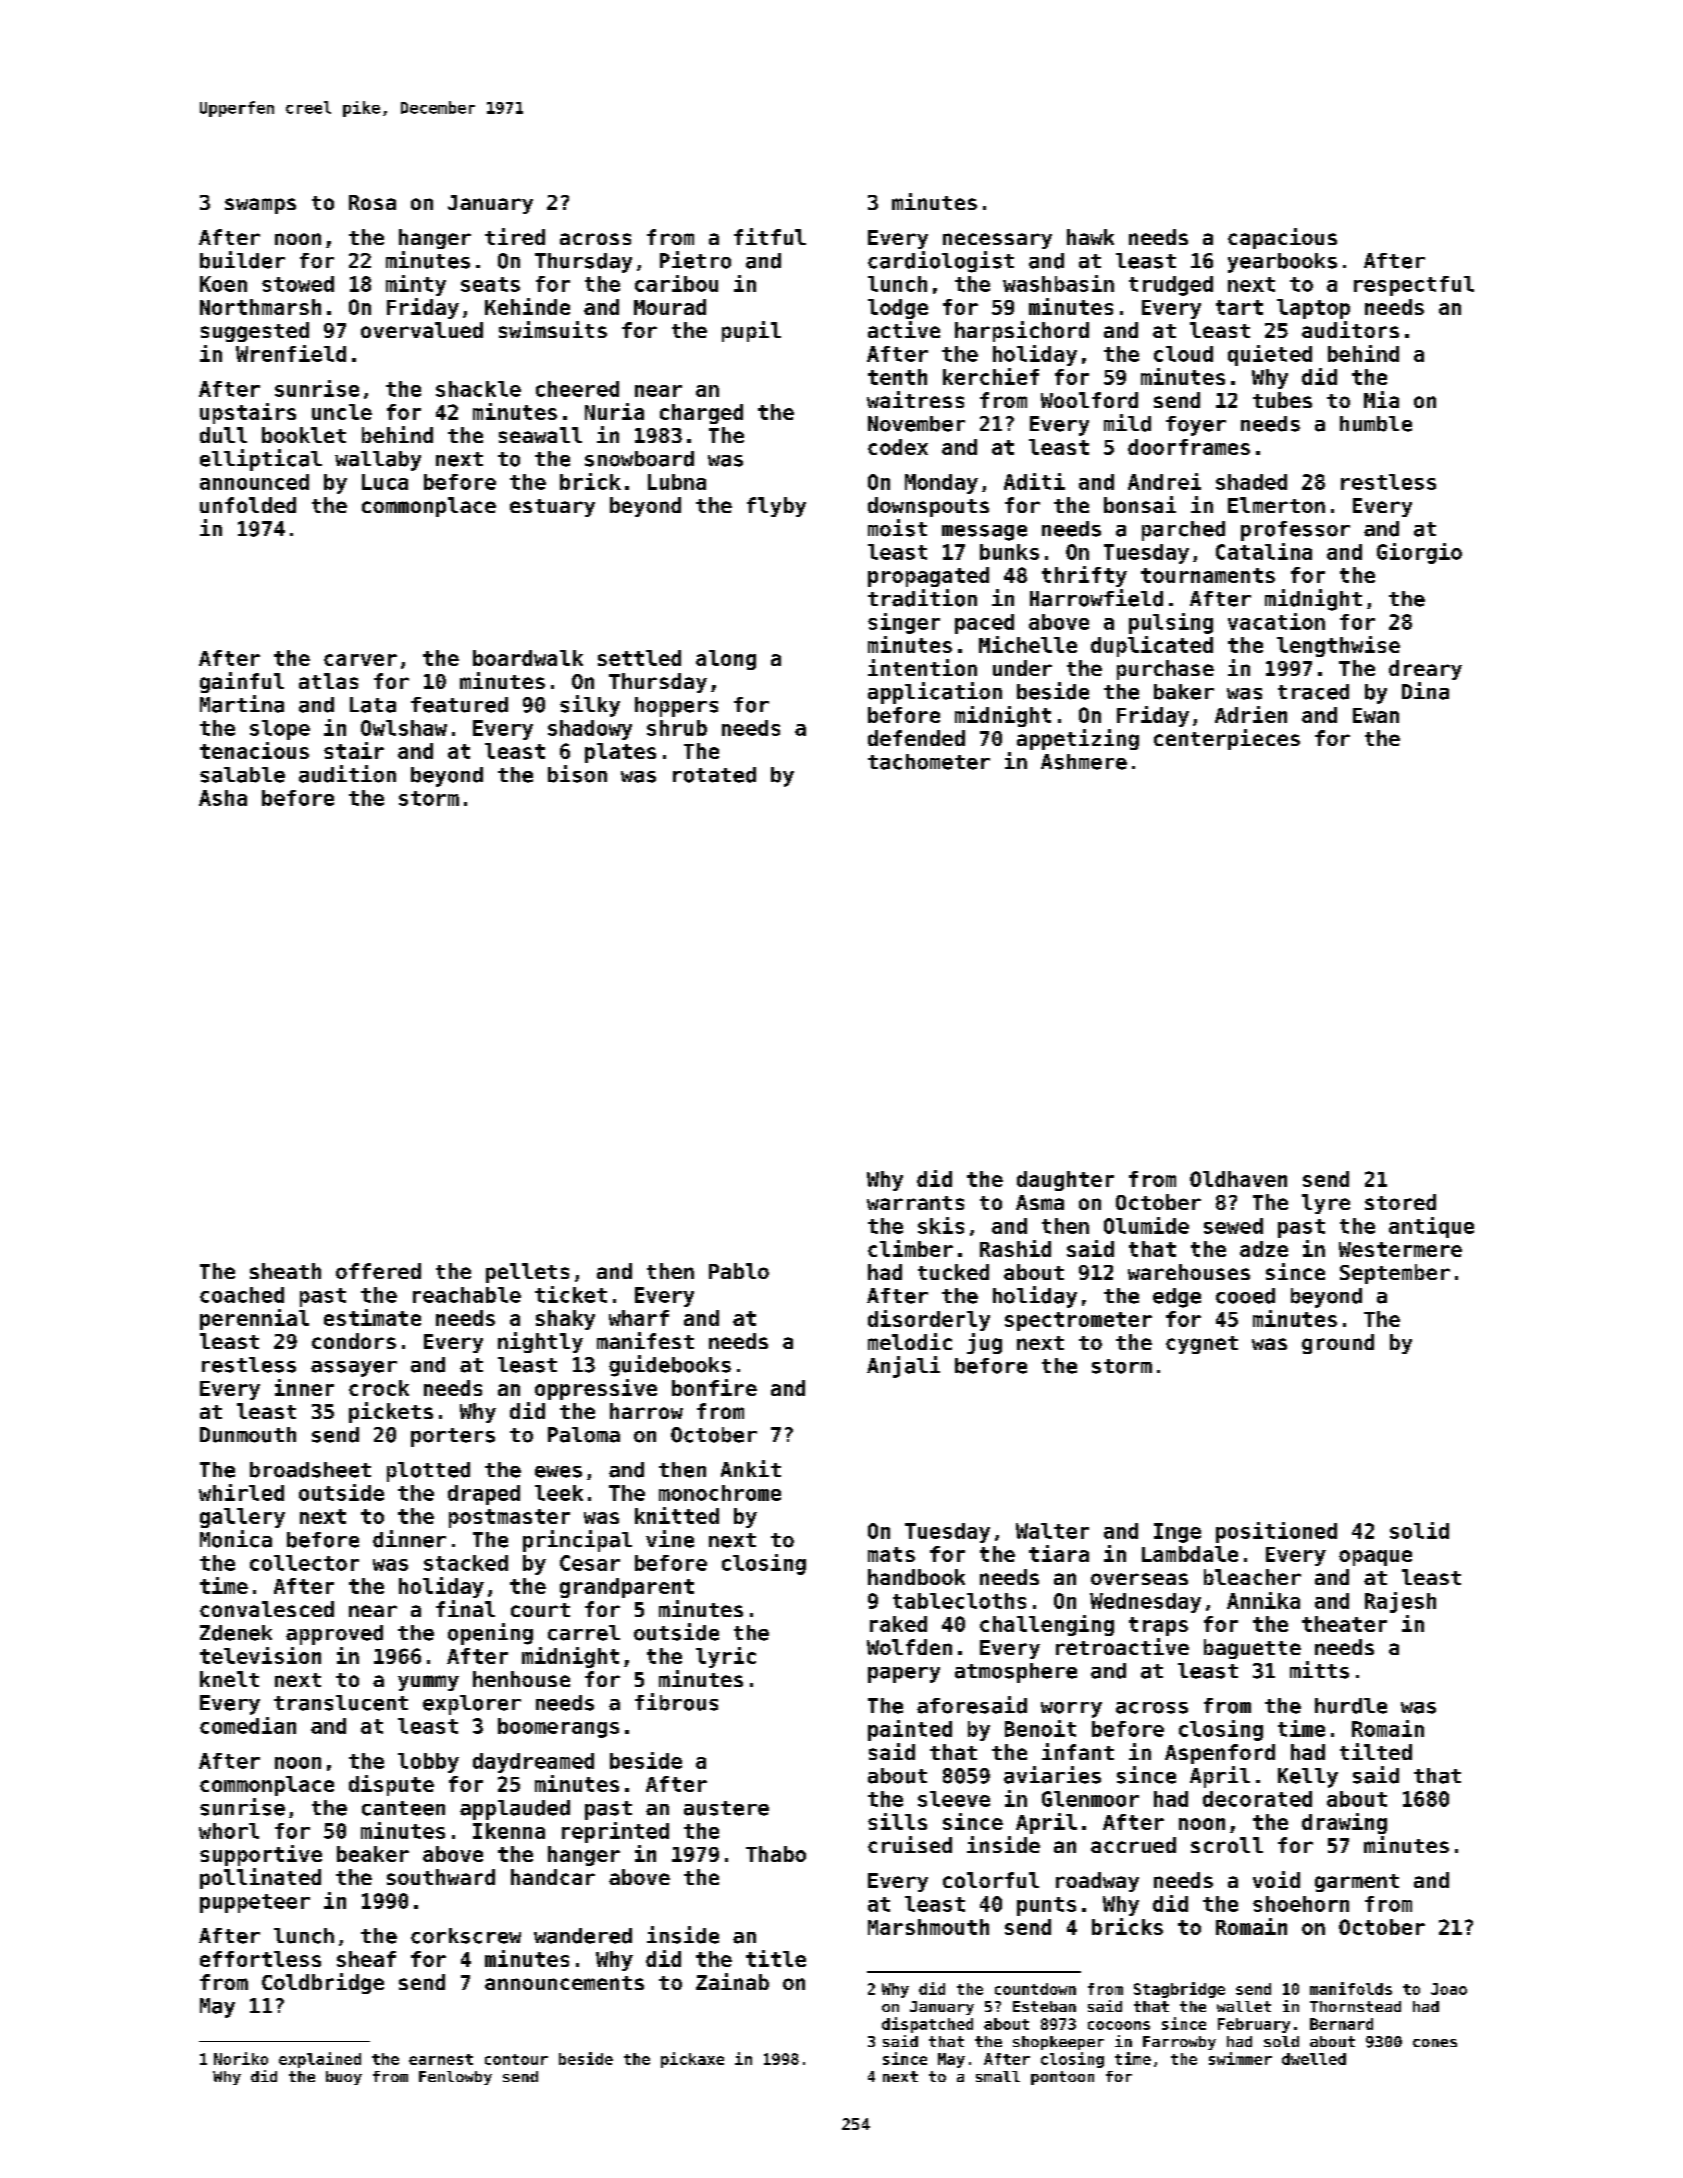 The image size is (1683, 2178). I want to click on Ashmere, so click(1084, 762).
